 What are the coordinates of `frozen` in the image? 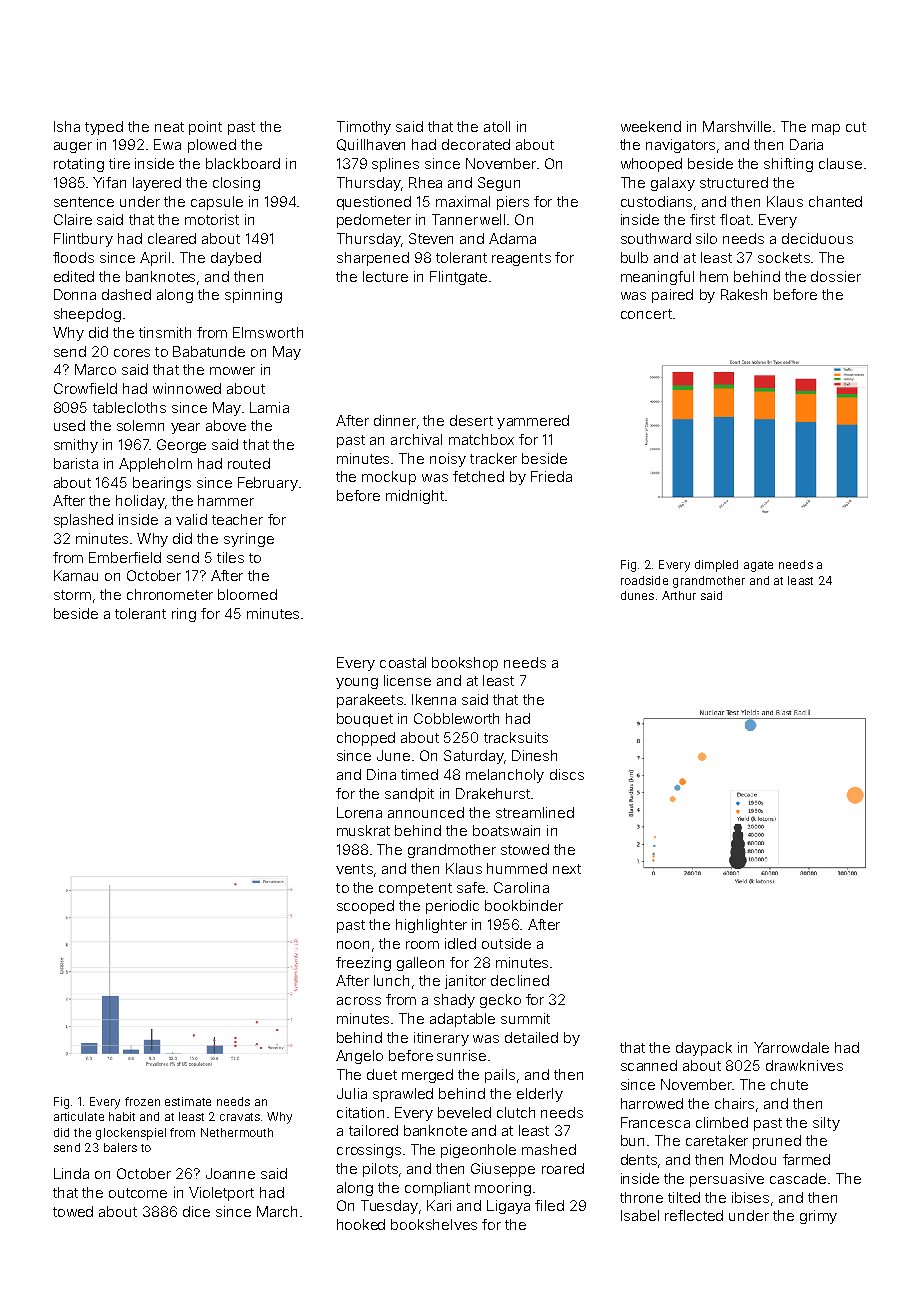 It's located at (142, 1101).
